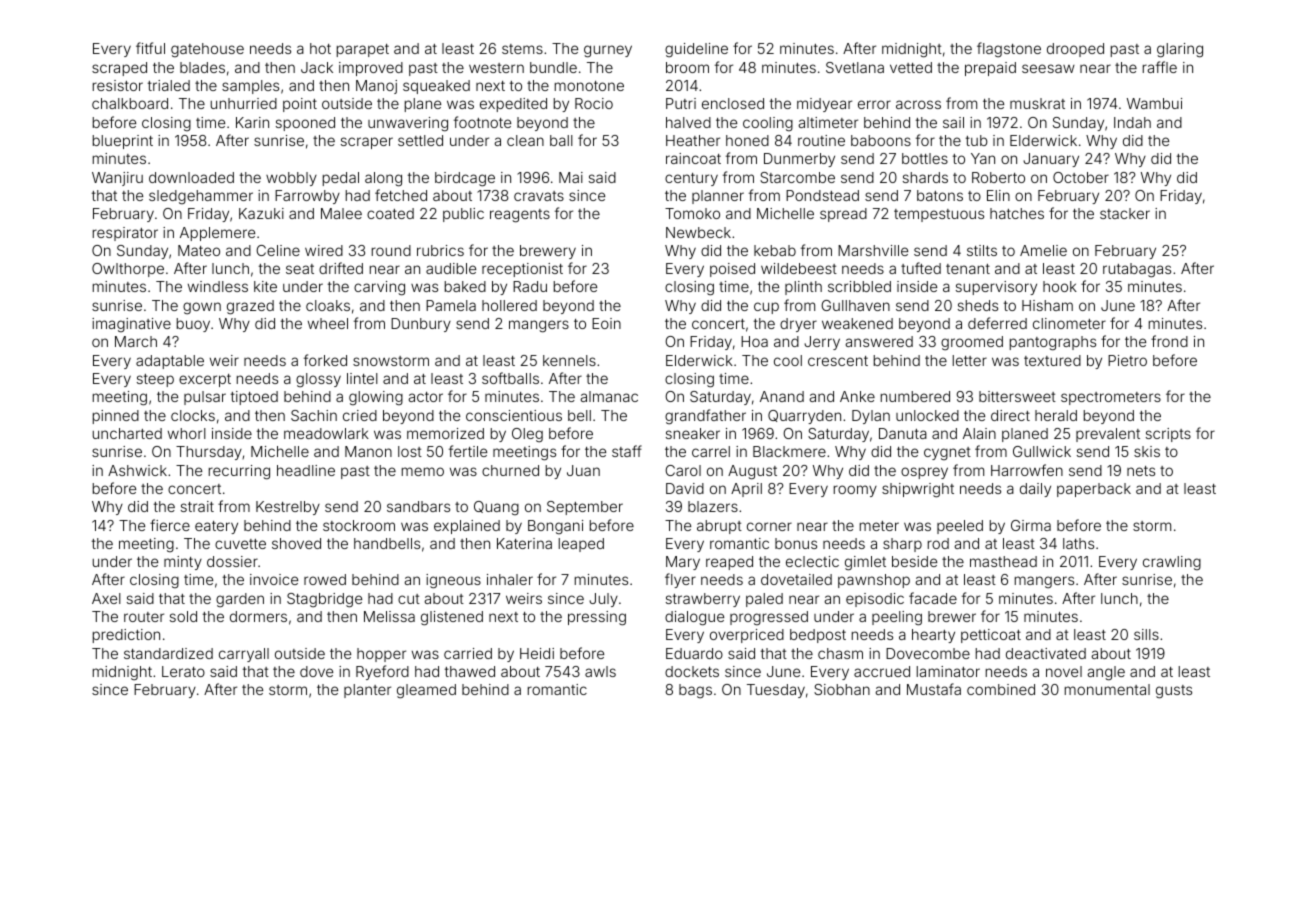 The width and height of the document is (1308, 924). I want to click on western, so click(496, 68).
